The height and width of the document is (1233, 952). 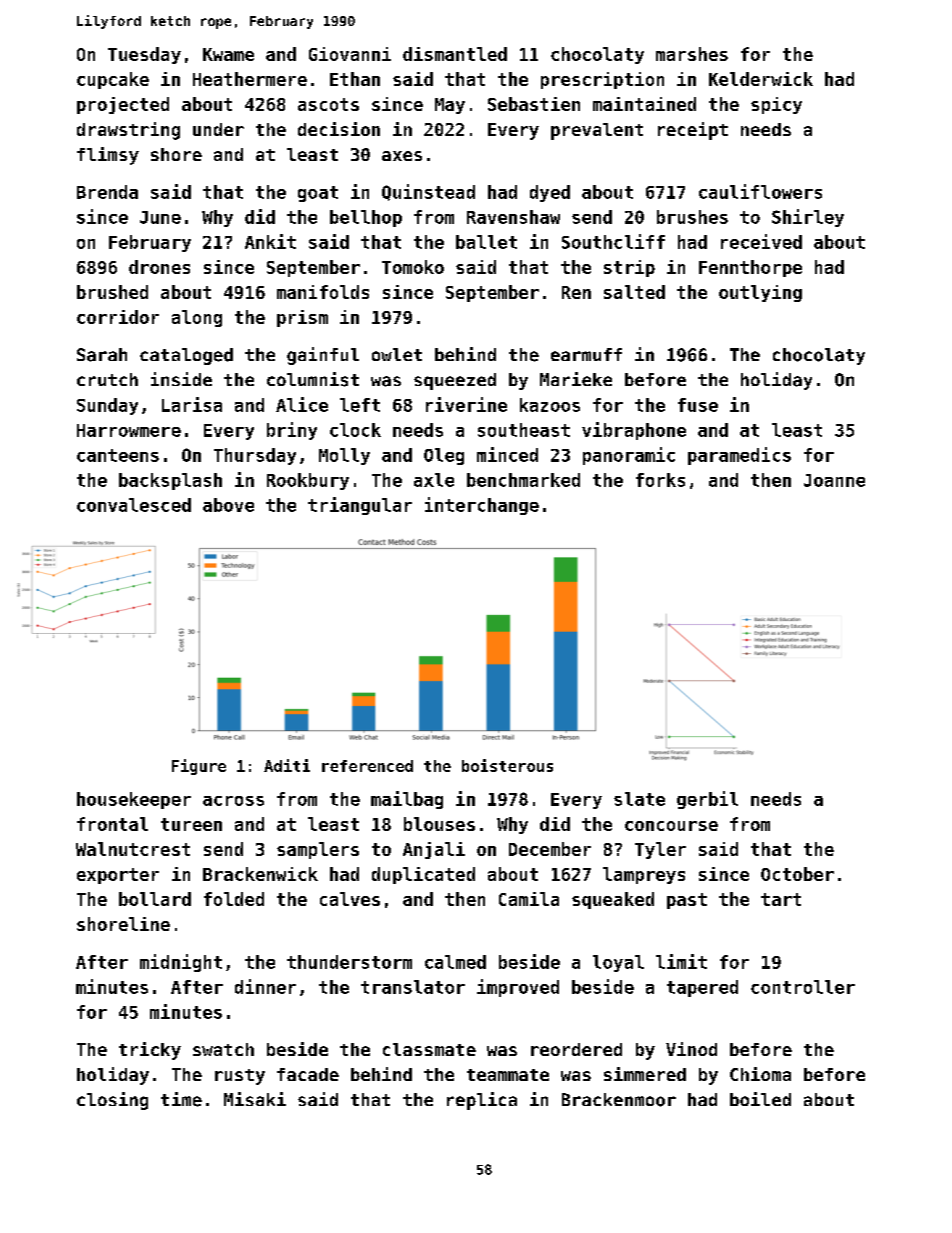 What do you see at coordinates (671, 826) in the document?
I see `concourse` at bounding box center [671, 826].
